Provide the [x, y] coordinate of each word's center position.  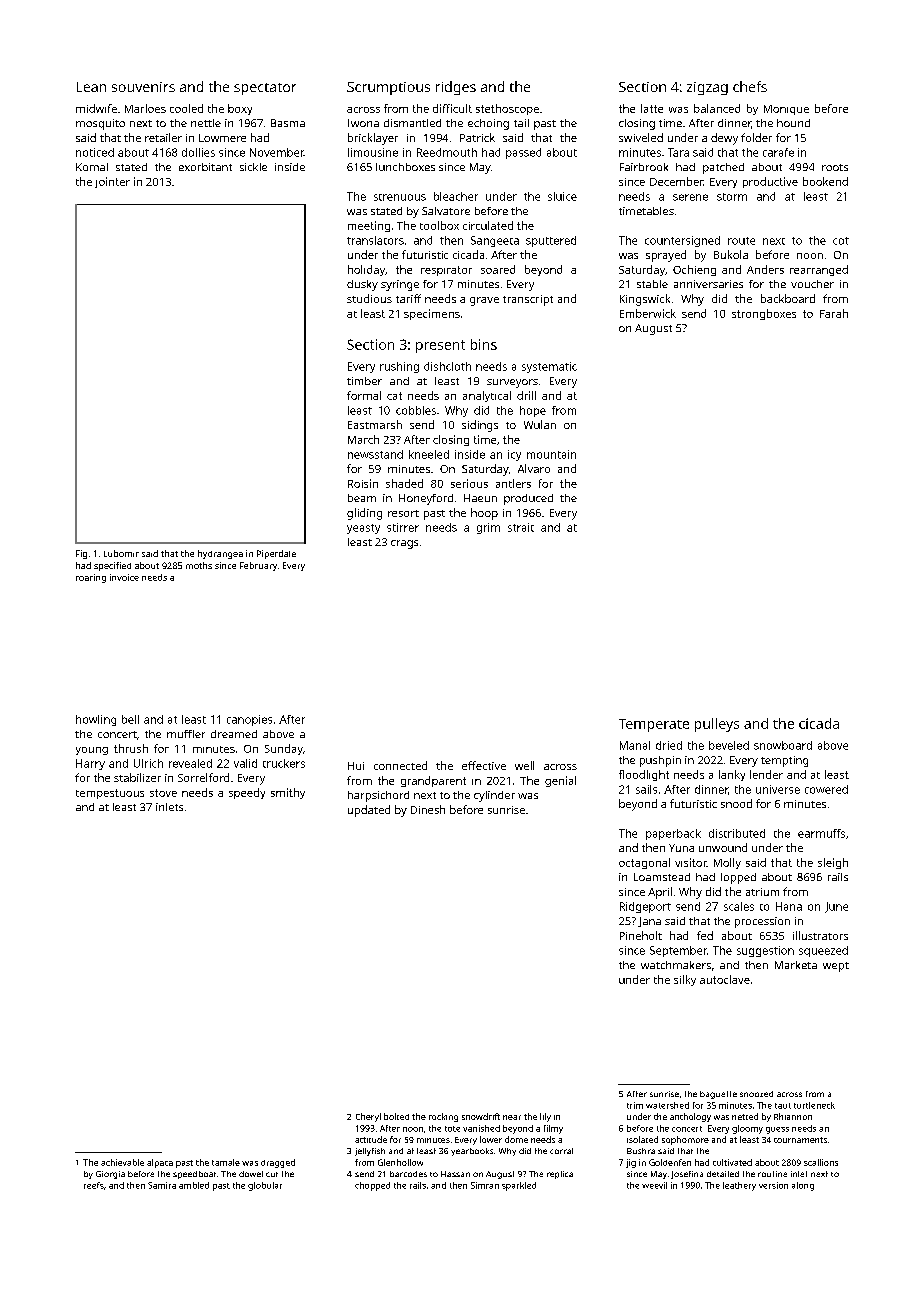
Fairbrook [644, 167]
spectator [265, 89]
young [92, 751]
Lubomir [121, 553]
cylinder [494, 796]
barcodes [408, 1174]
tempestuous [110, 794]
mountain [551, 454]
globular [265, 1186]
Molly [727, 863]
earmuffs [821, 833]
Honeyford [426, 499]
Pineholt [641, 935]
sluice [562, 196]
